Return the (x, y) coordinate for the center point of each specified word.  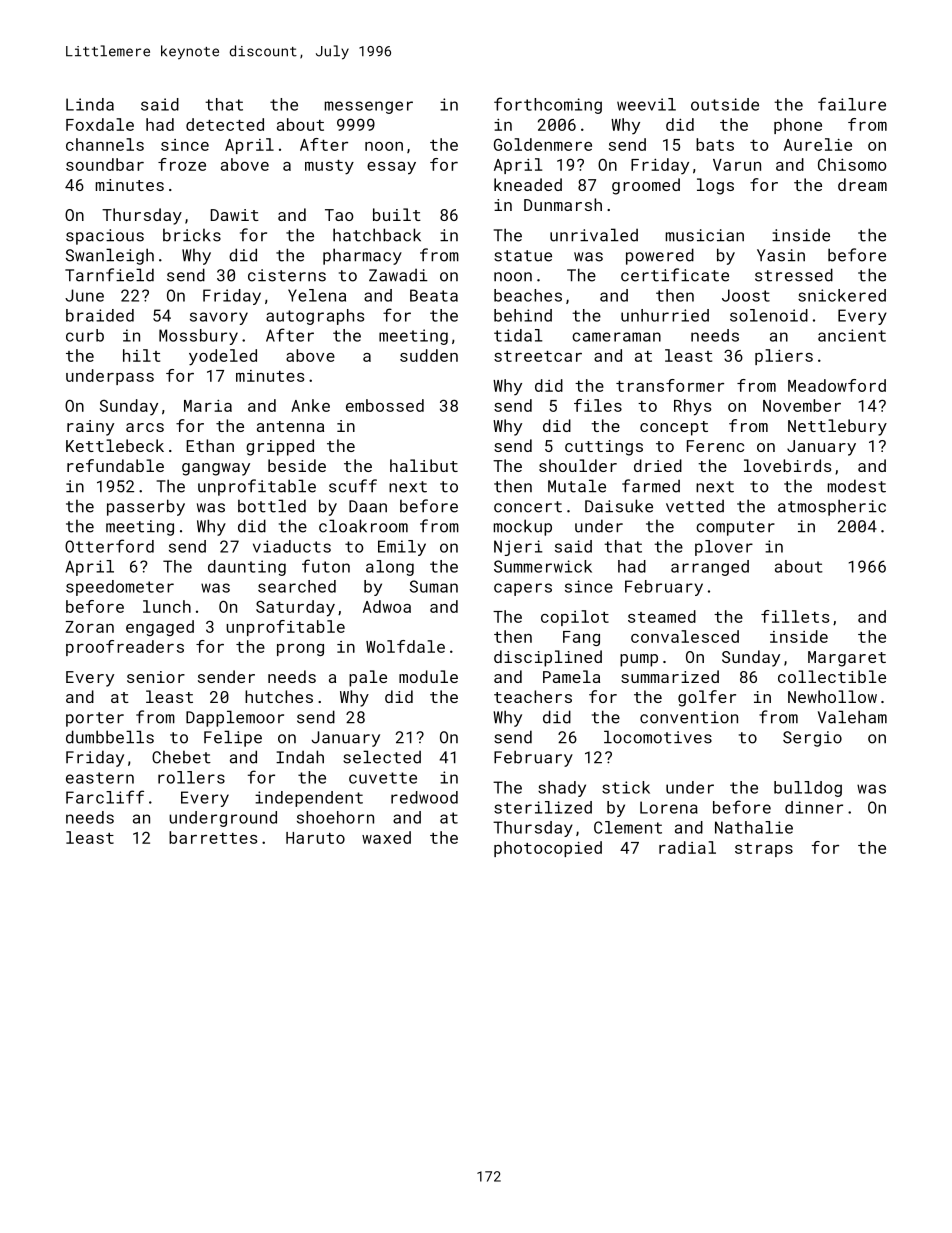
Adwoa (387, 606)
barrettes (213, 837)
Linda (90, 104)
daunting (247, 568)
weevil (646, 104)
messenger (369, 107)
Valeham (852, 717)
